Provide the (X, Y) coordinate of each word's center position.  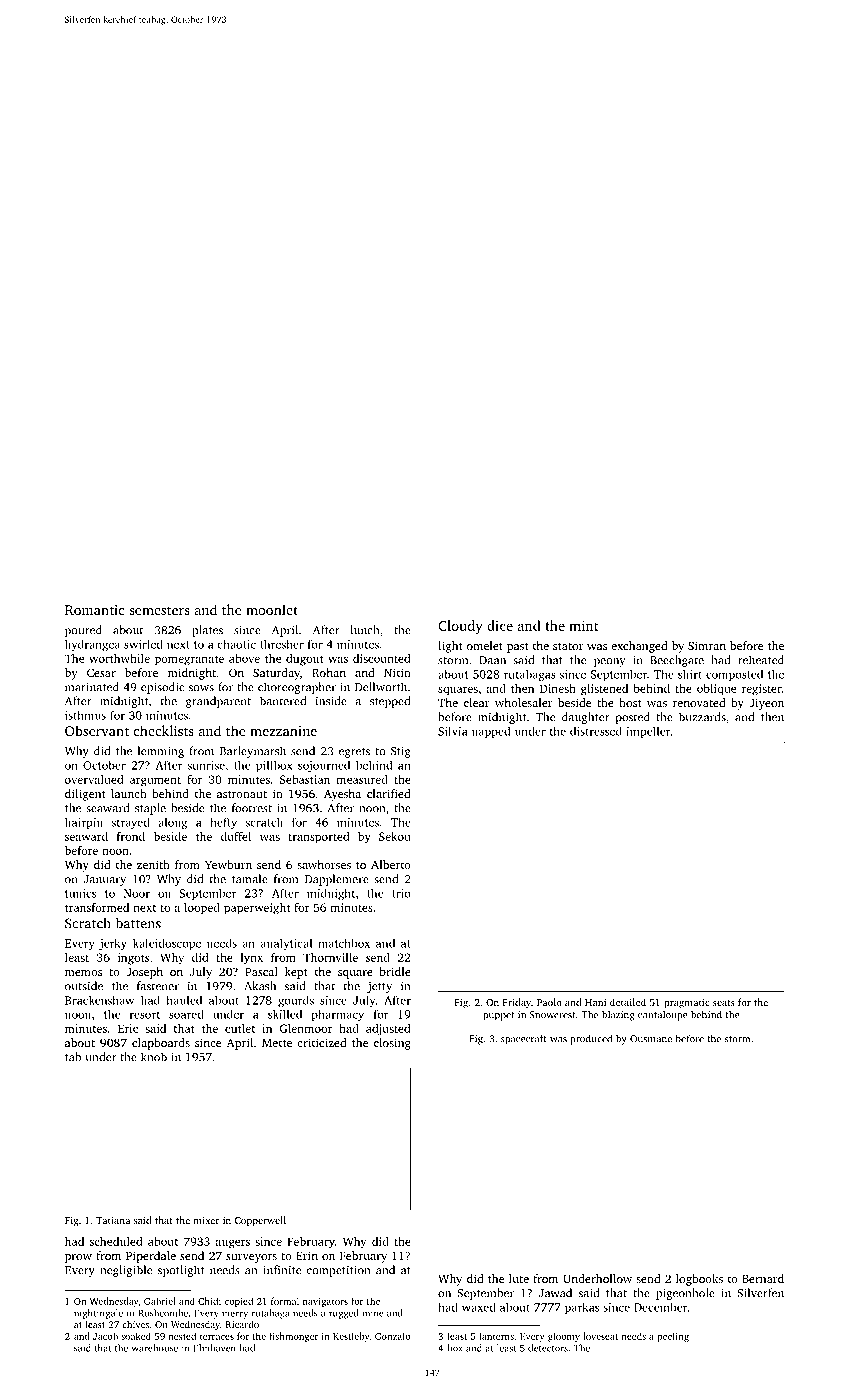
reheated (761, 660)
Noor (137, 893)
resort (145, 1015)
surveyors (251, 1258)
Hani (595, 1002)
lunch (365, 630)
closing (392, 1044)
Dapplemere (337, 880)
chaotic (236, 644)
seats (724, 1003)
